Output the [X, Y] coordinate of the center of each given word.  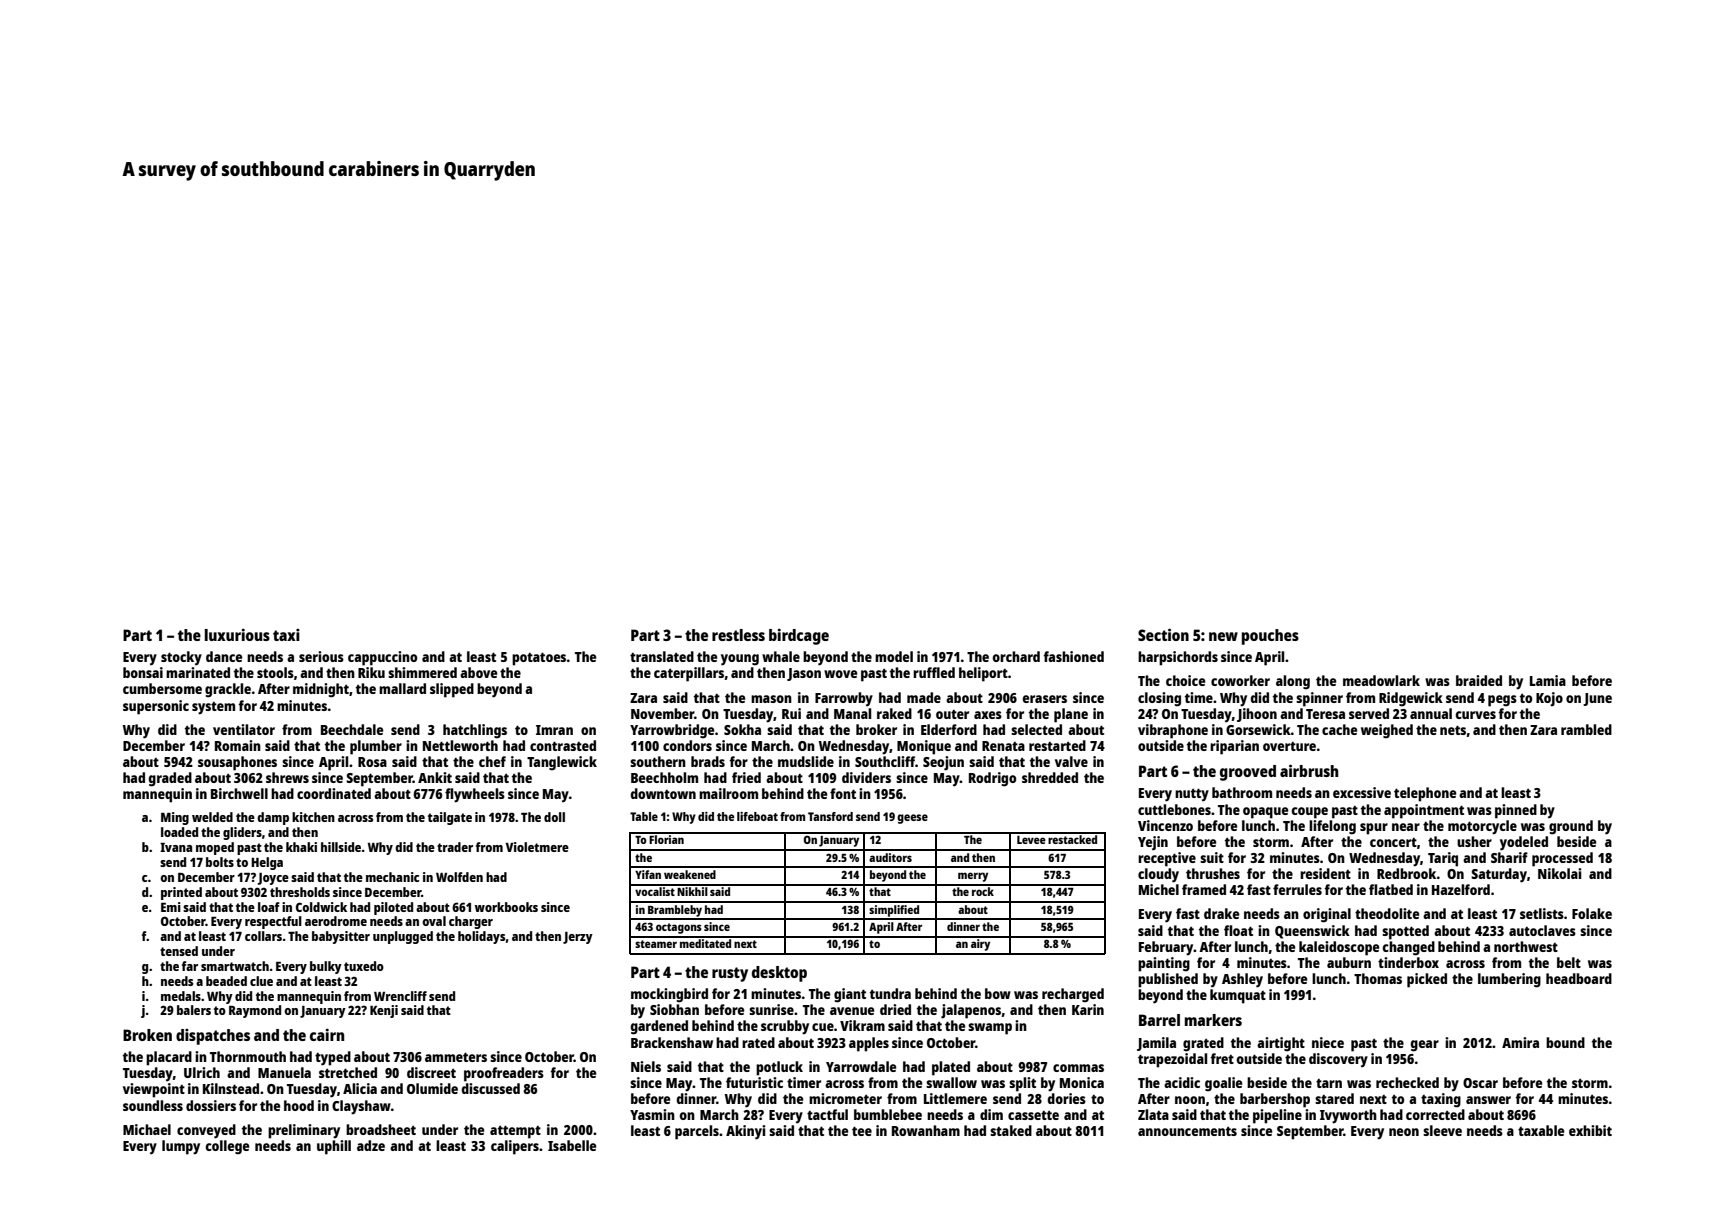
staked [1011, 1130]
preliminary [304, 1131]
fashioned [1074, 656]
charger [471, 922]
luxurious [237, 635]
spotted [1405, 932]
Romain [238, 745]
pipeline [1277, 1116]
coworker [1240, 680]
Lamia [1548, 680]
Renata [1003, 746]
